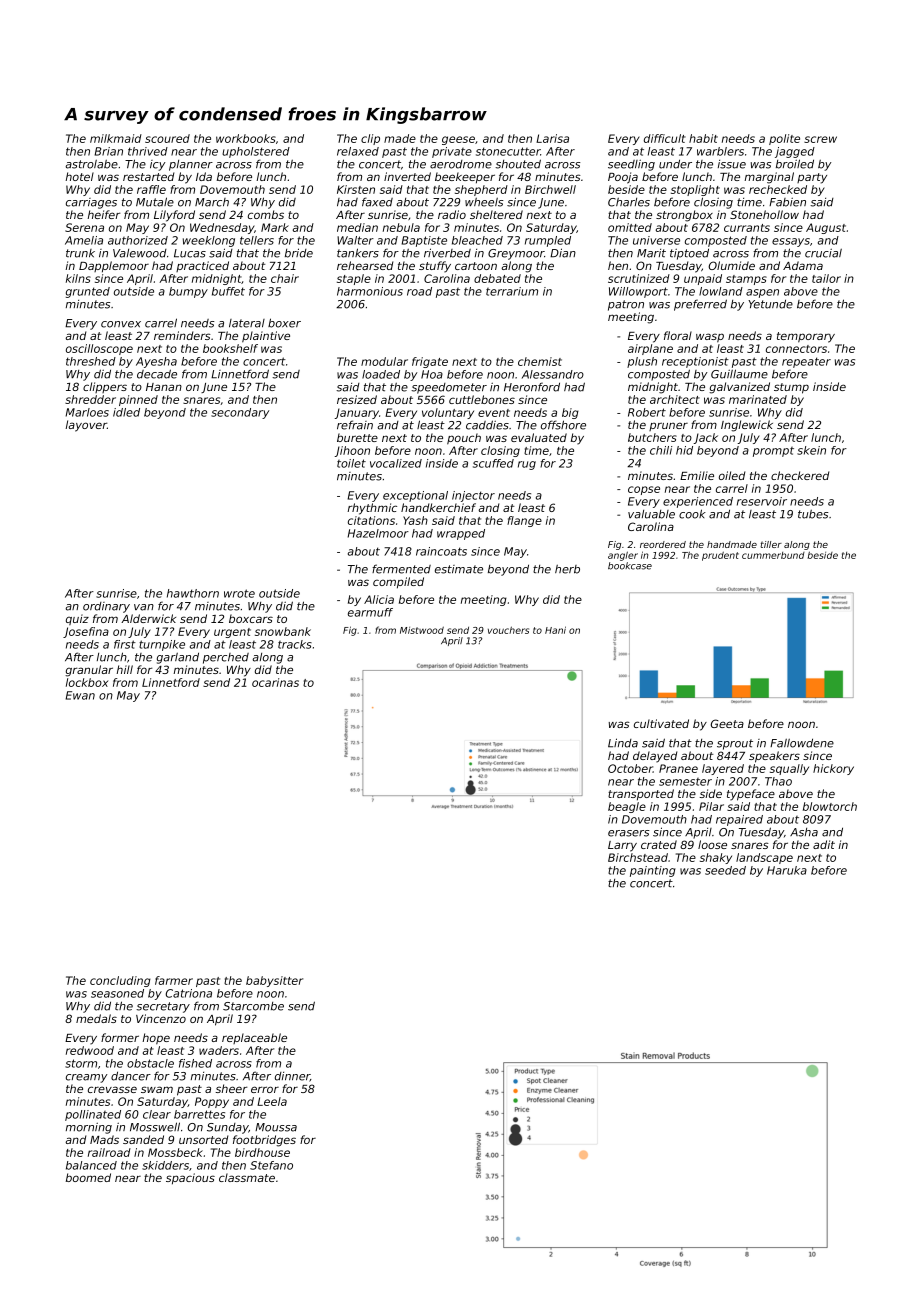  I want to click on combs, so click(266, 214).
